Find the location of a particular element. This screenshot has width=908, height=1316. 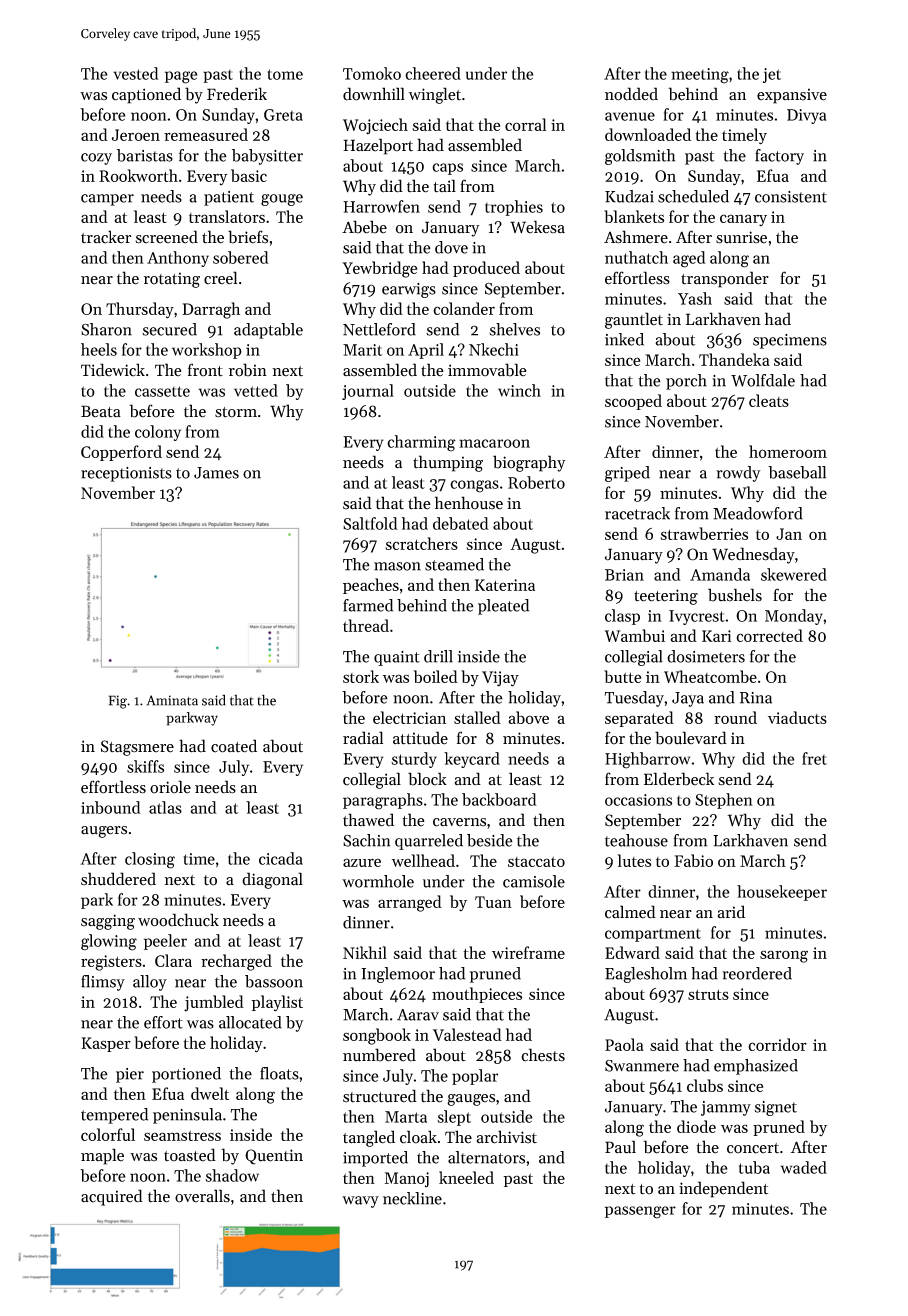

James is located at coordinates (216, 473).
